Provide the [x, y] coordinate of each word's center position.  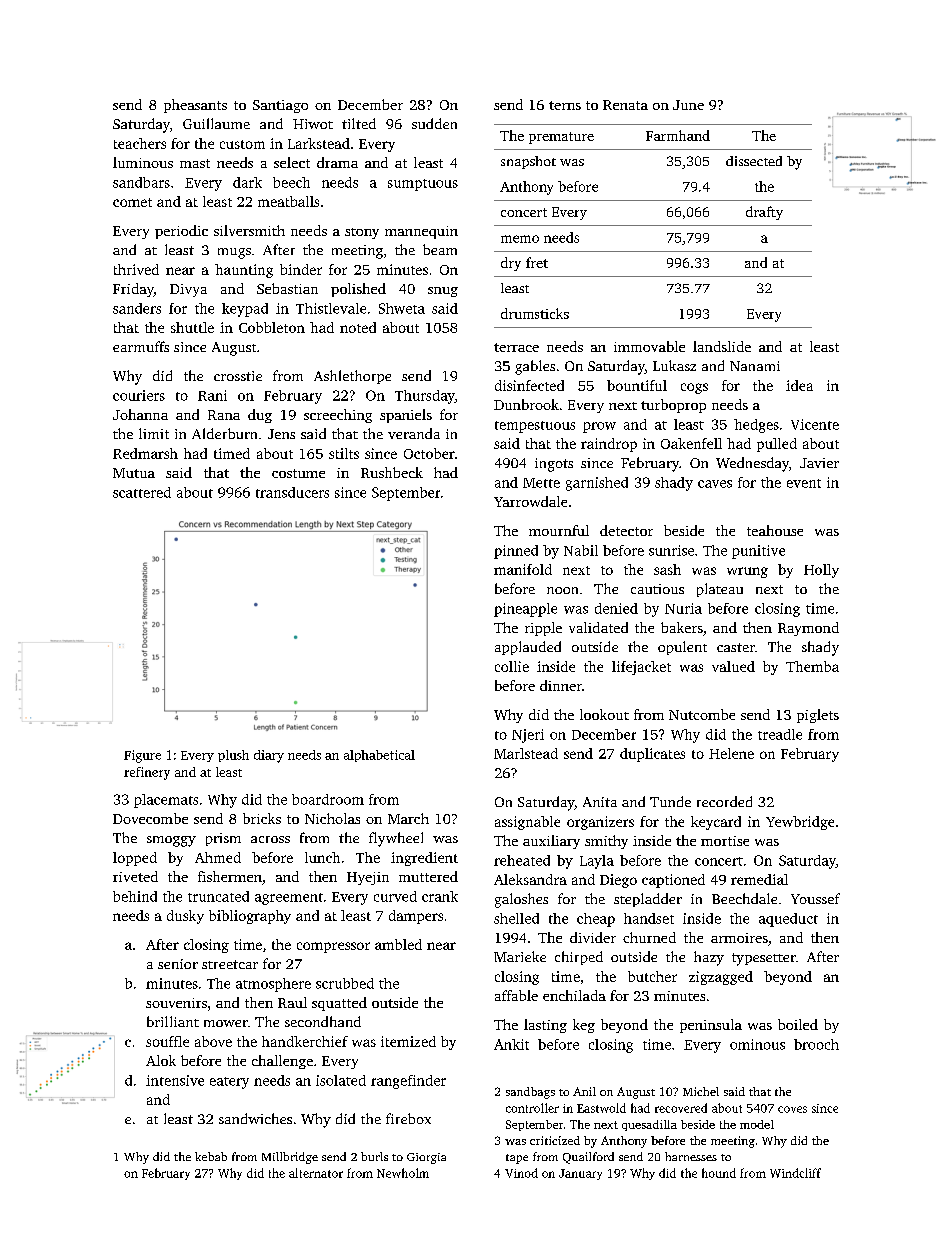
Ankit [511, 1044]
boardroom [328, 799]
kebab [211, 1156]
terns [565, 105]
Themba [812, 666]
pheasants [195, 106]
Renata [625, 105]
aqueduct [788, 920]
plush [233, 756]
